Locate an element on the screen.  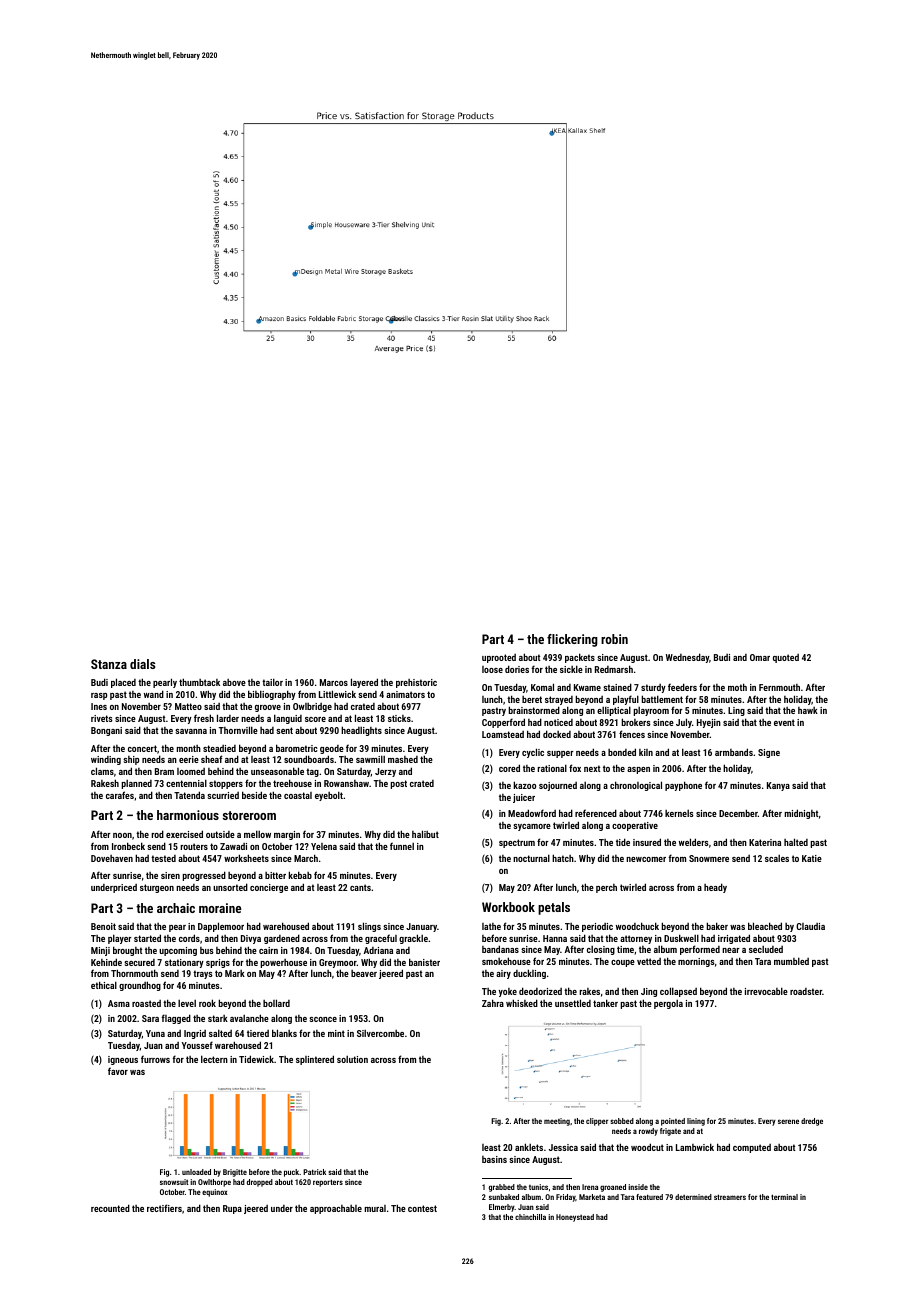
whisked is located at coordinates (522, 1003).
